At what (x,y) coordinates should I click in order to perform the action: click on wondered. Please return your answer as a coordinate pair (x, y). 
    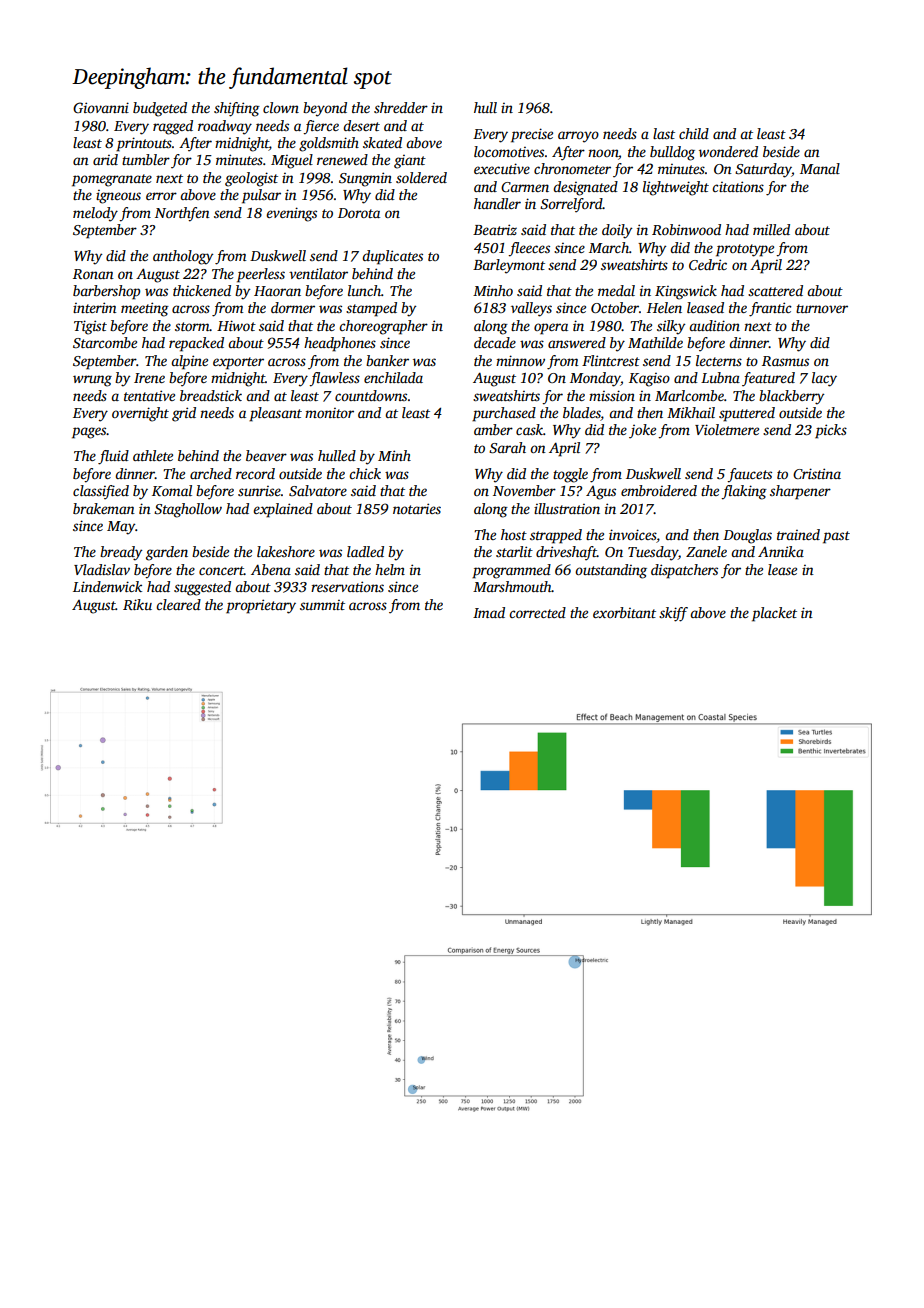
    Looking at the image, I should click on (728, 151).
